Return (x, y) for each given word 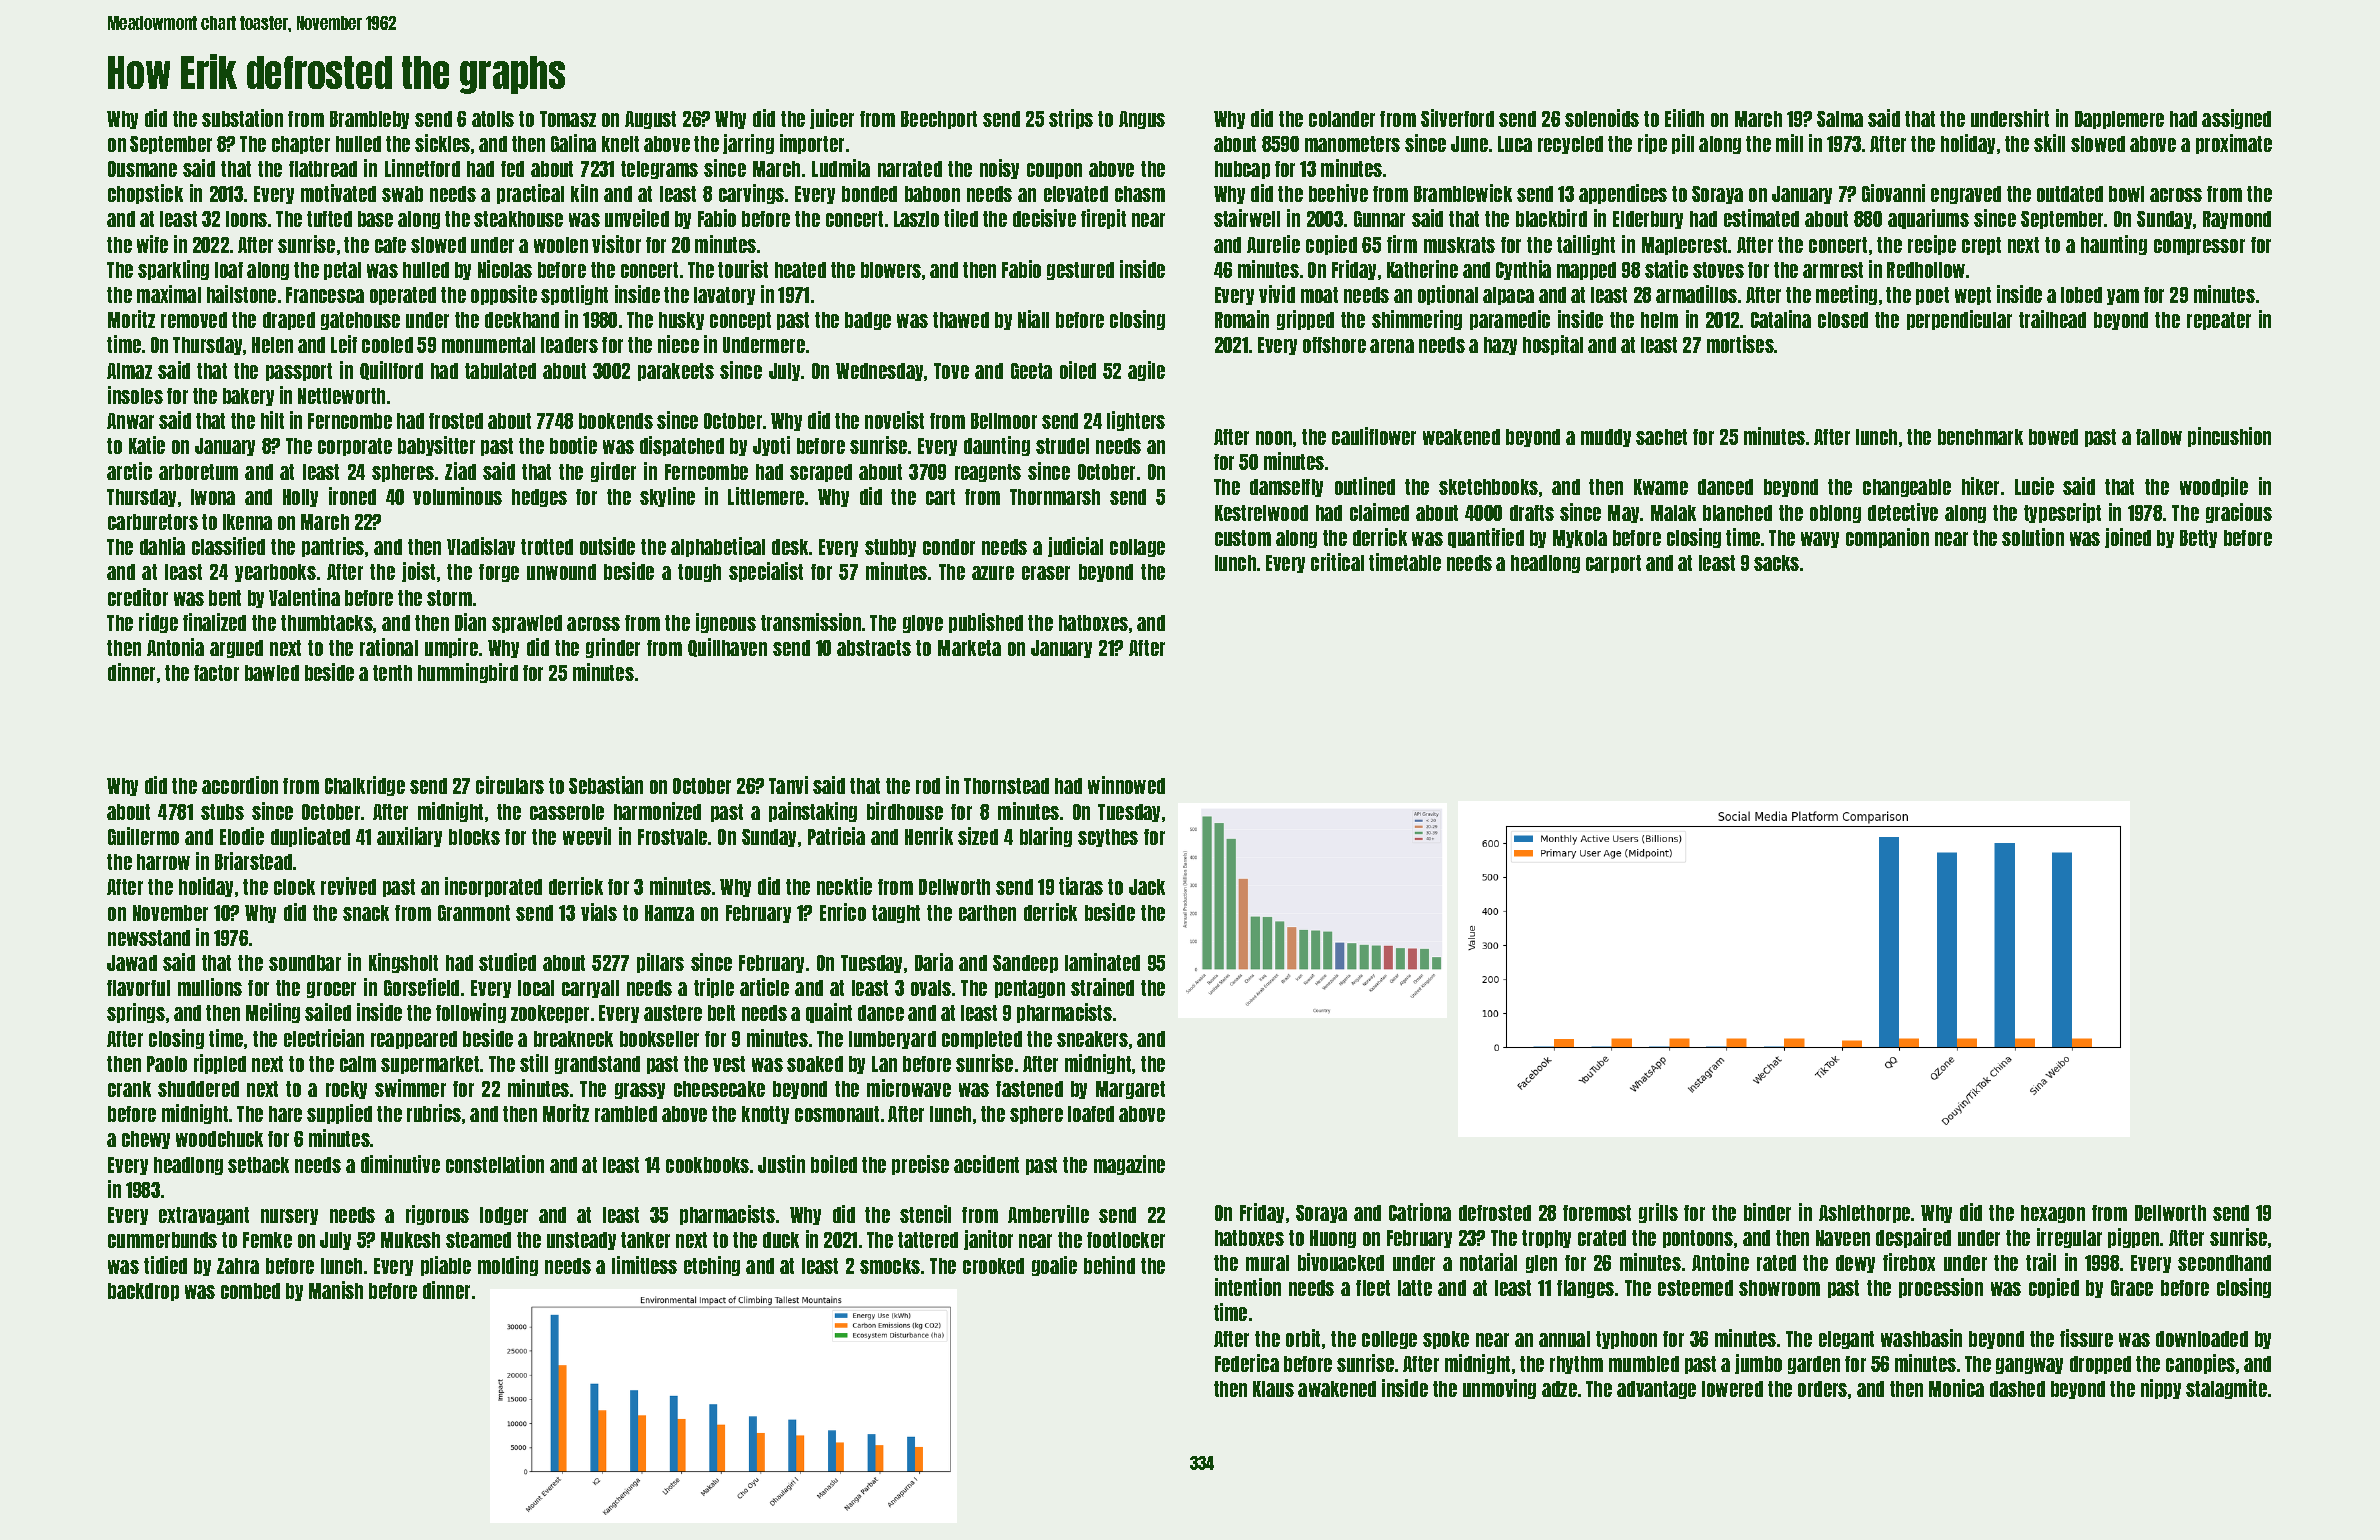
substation (242, 118)
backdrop (143, 1292)
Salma (1840, 119)
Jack (1147, 887)
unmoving (1499, 1389)
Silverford (1457, 118)
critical (1337, 562)
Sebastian (606, 785)
